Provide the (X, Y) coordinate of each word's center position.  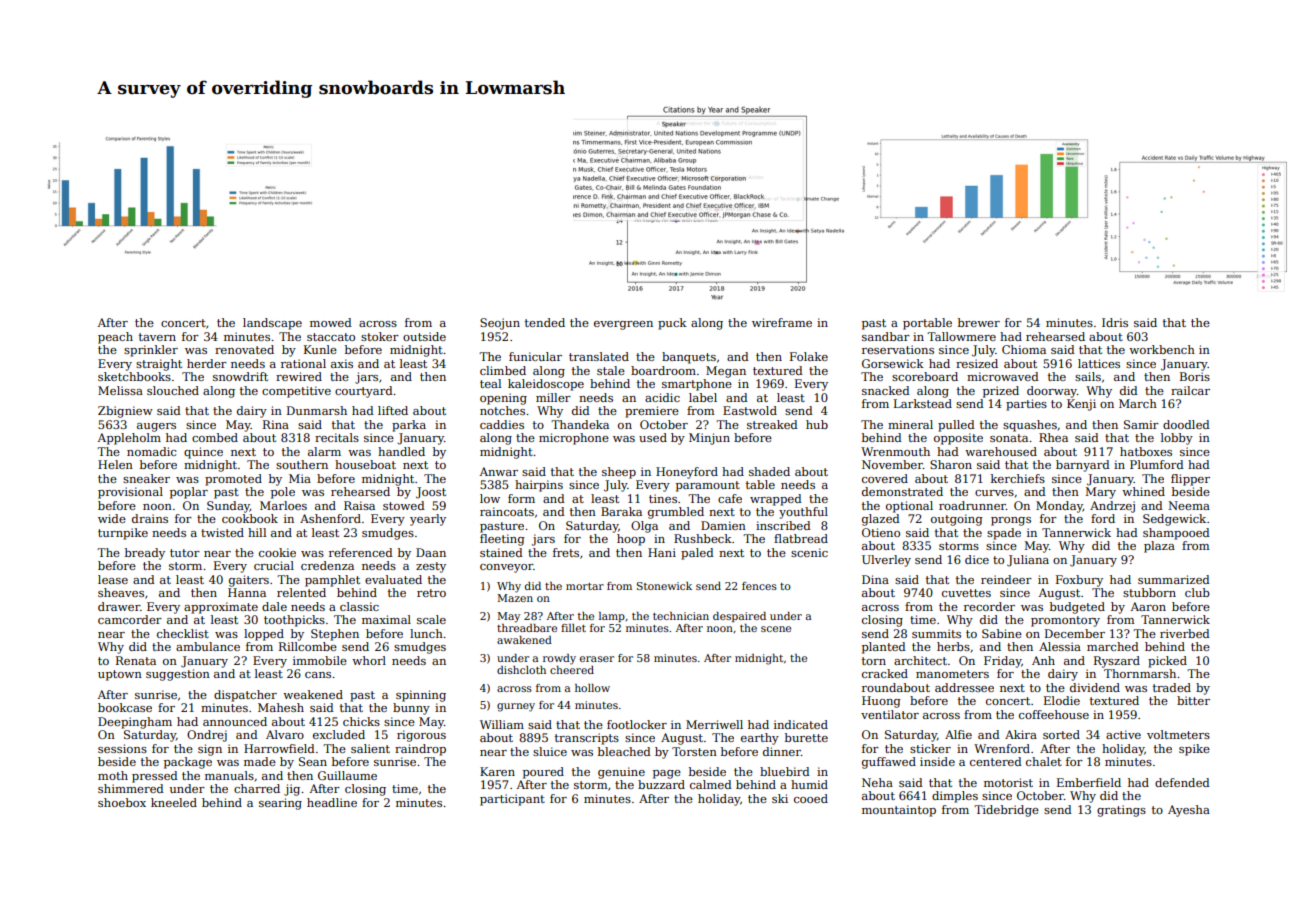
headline (332, 802)
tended (545, 322)
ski (780, 798)
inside (937, 761)
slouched (173, 390)
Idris (1115, 322)
